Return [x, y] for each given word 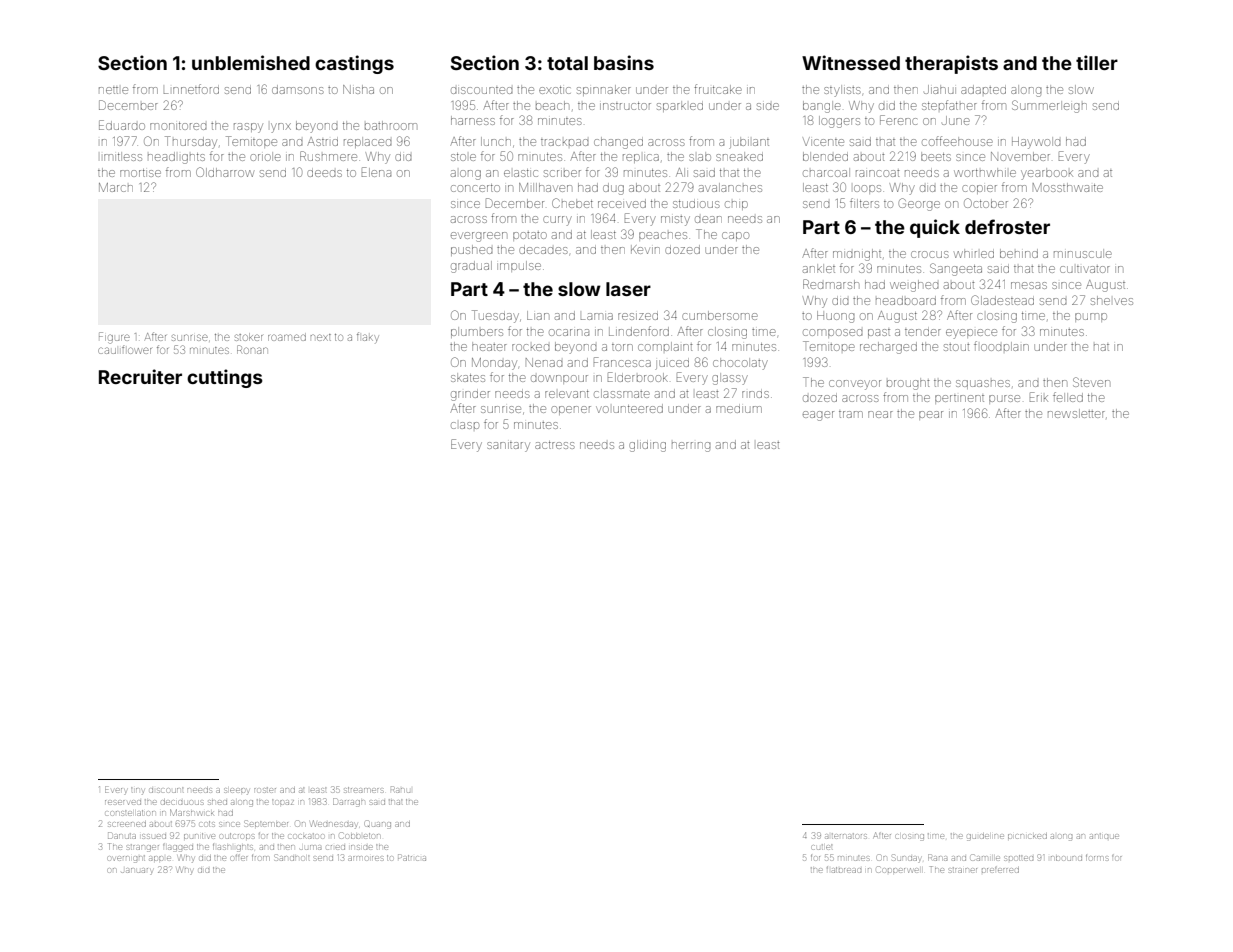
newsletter [1076, 413]
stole [463, 157]
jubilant [749, 143]
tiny [137, 791]
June [956, 120]
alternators [846, 836]
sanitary [508, 447]
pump [1091, 317]
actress [555, 445]
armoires [365, 858]
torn [622, 347]
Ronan [252, 349]
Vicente [823, 141]
